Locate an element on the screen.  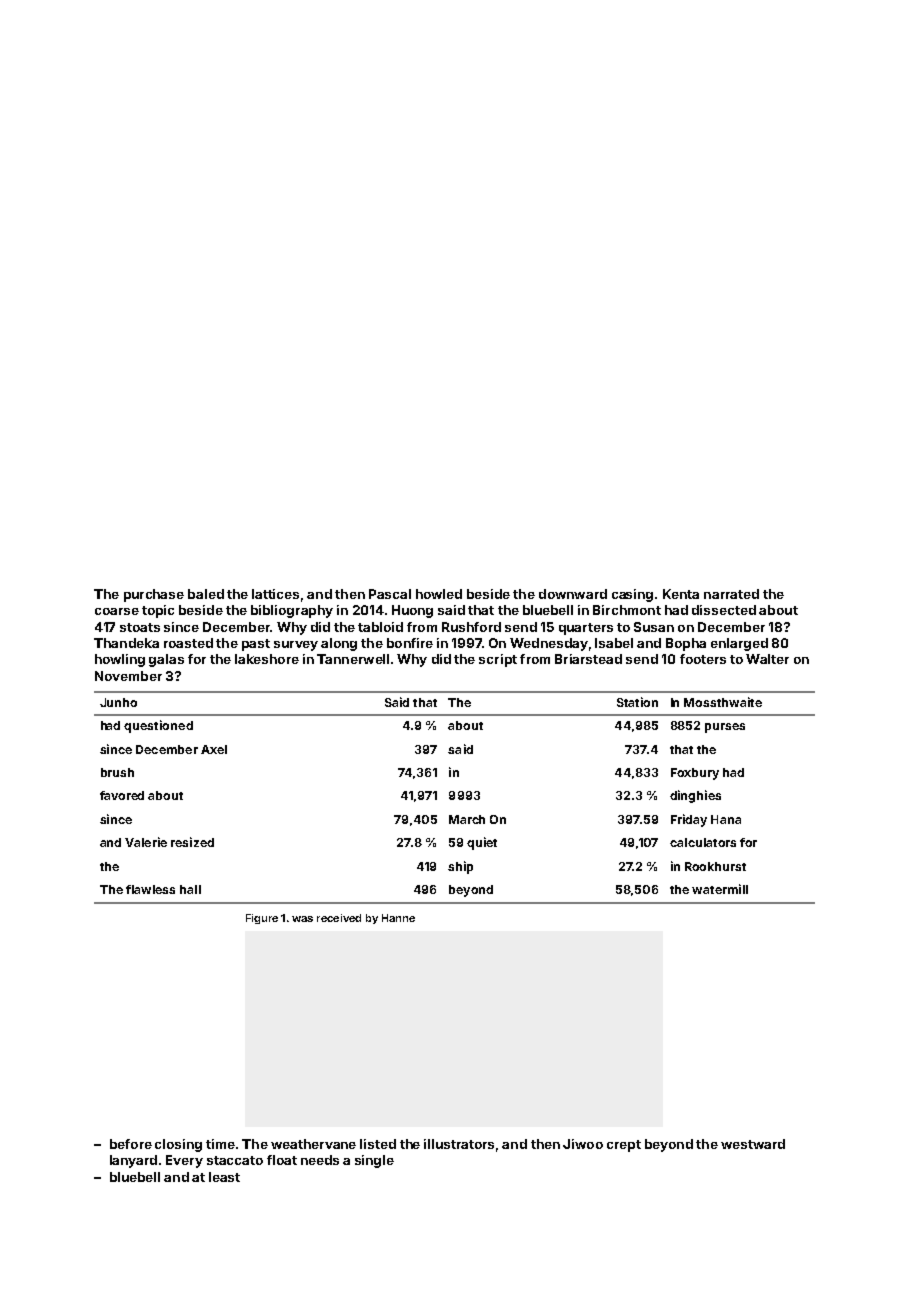
narrated is located at coordinates (731, 594).
